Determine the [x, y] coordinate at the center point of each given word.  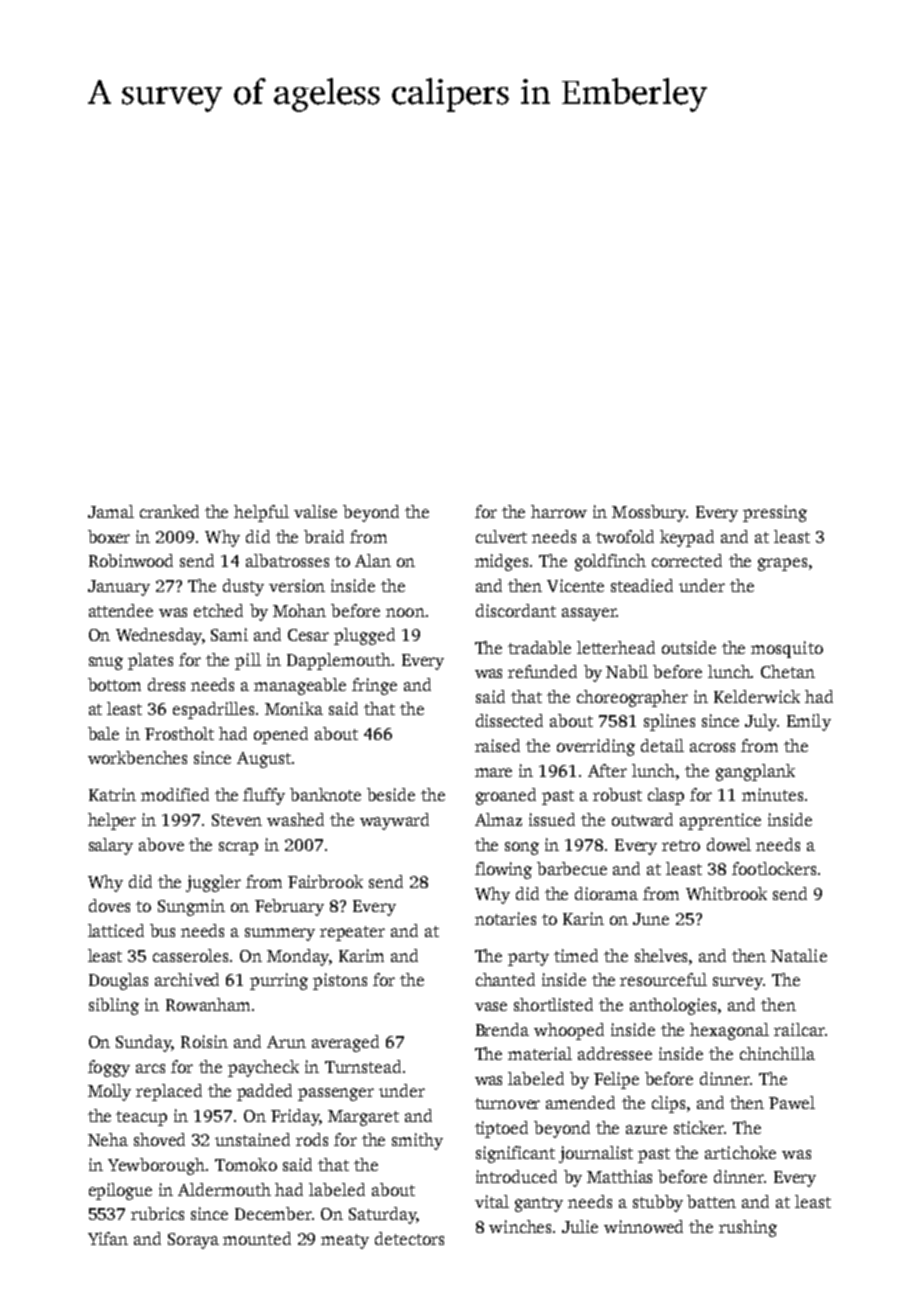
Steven [237, 820]
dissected [509, 720]
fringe [374, 686]
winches [520, 1226]
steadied [642, 585]
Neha [108, 1139]
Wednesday [159, 636]
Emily [809, 722]
